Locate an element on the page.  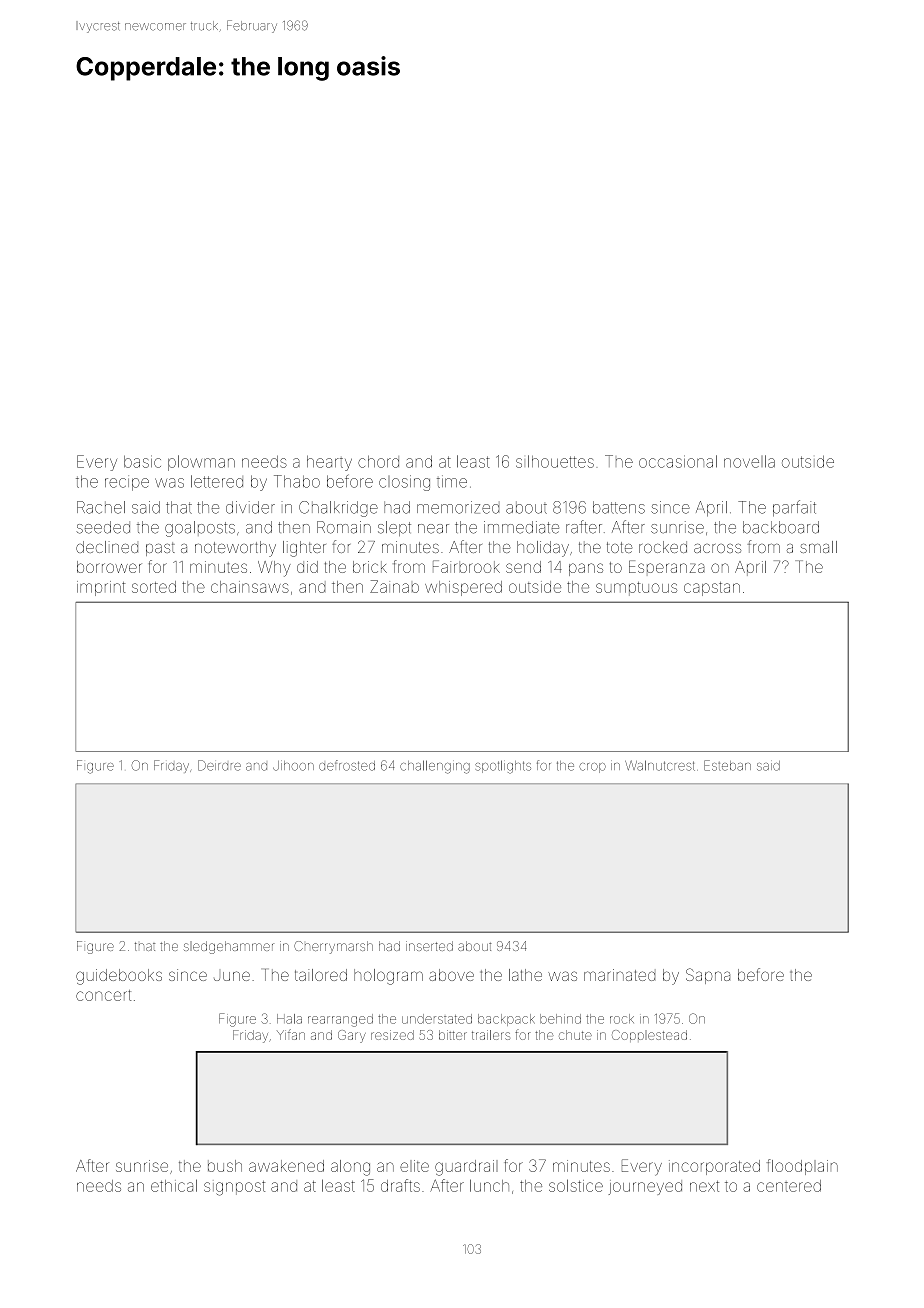
Walnutcrest is located at coordinates (660, 765).
